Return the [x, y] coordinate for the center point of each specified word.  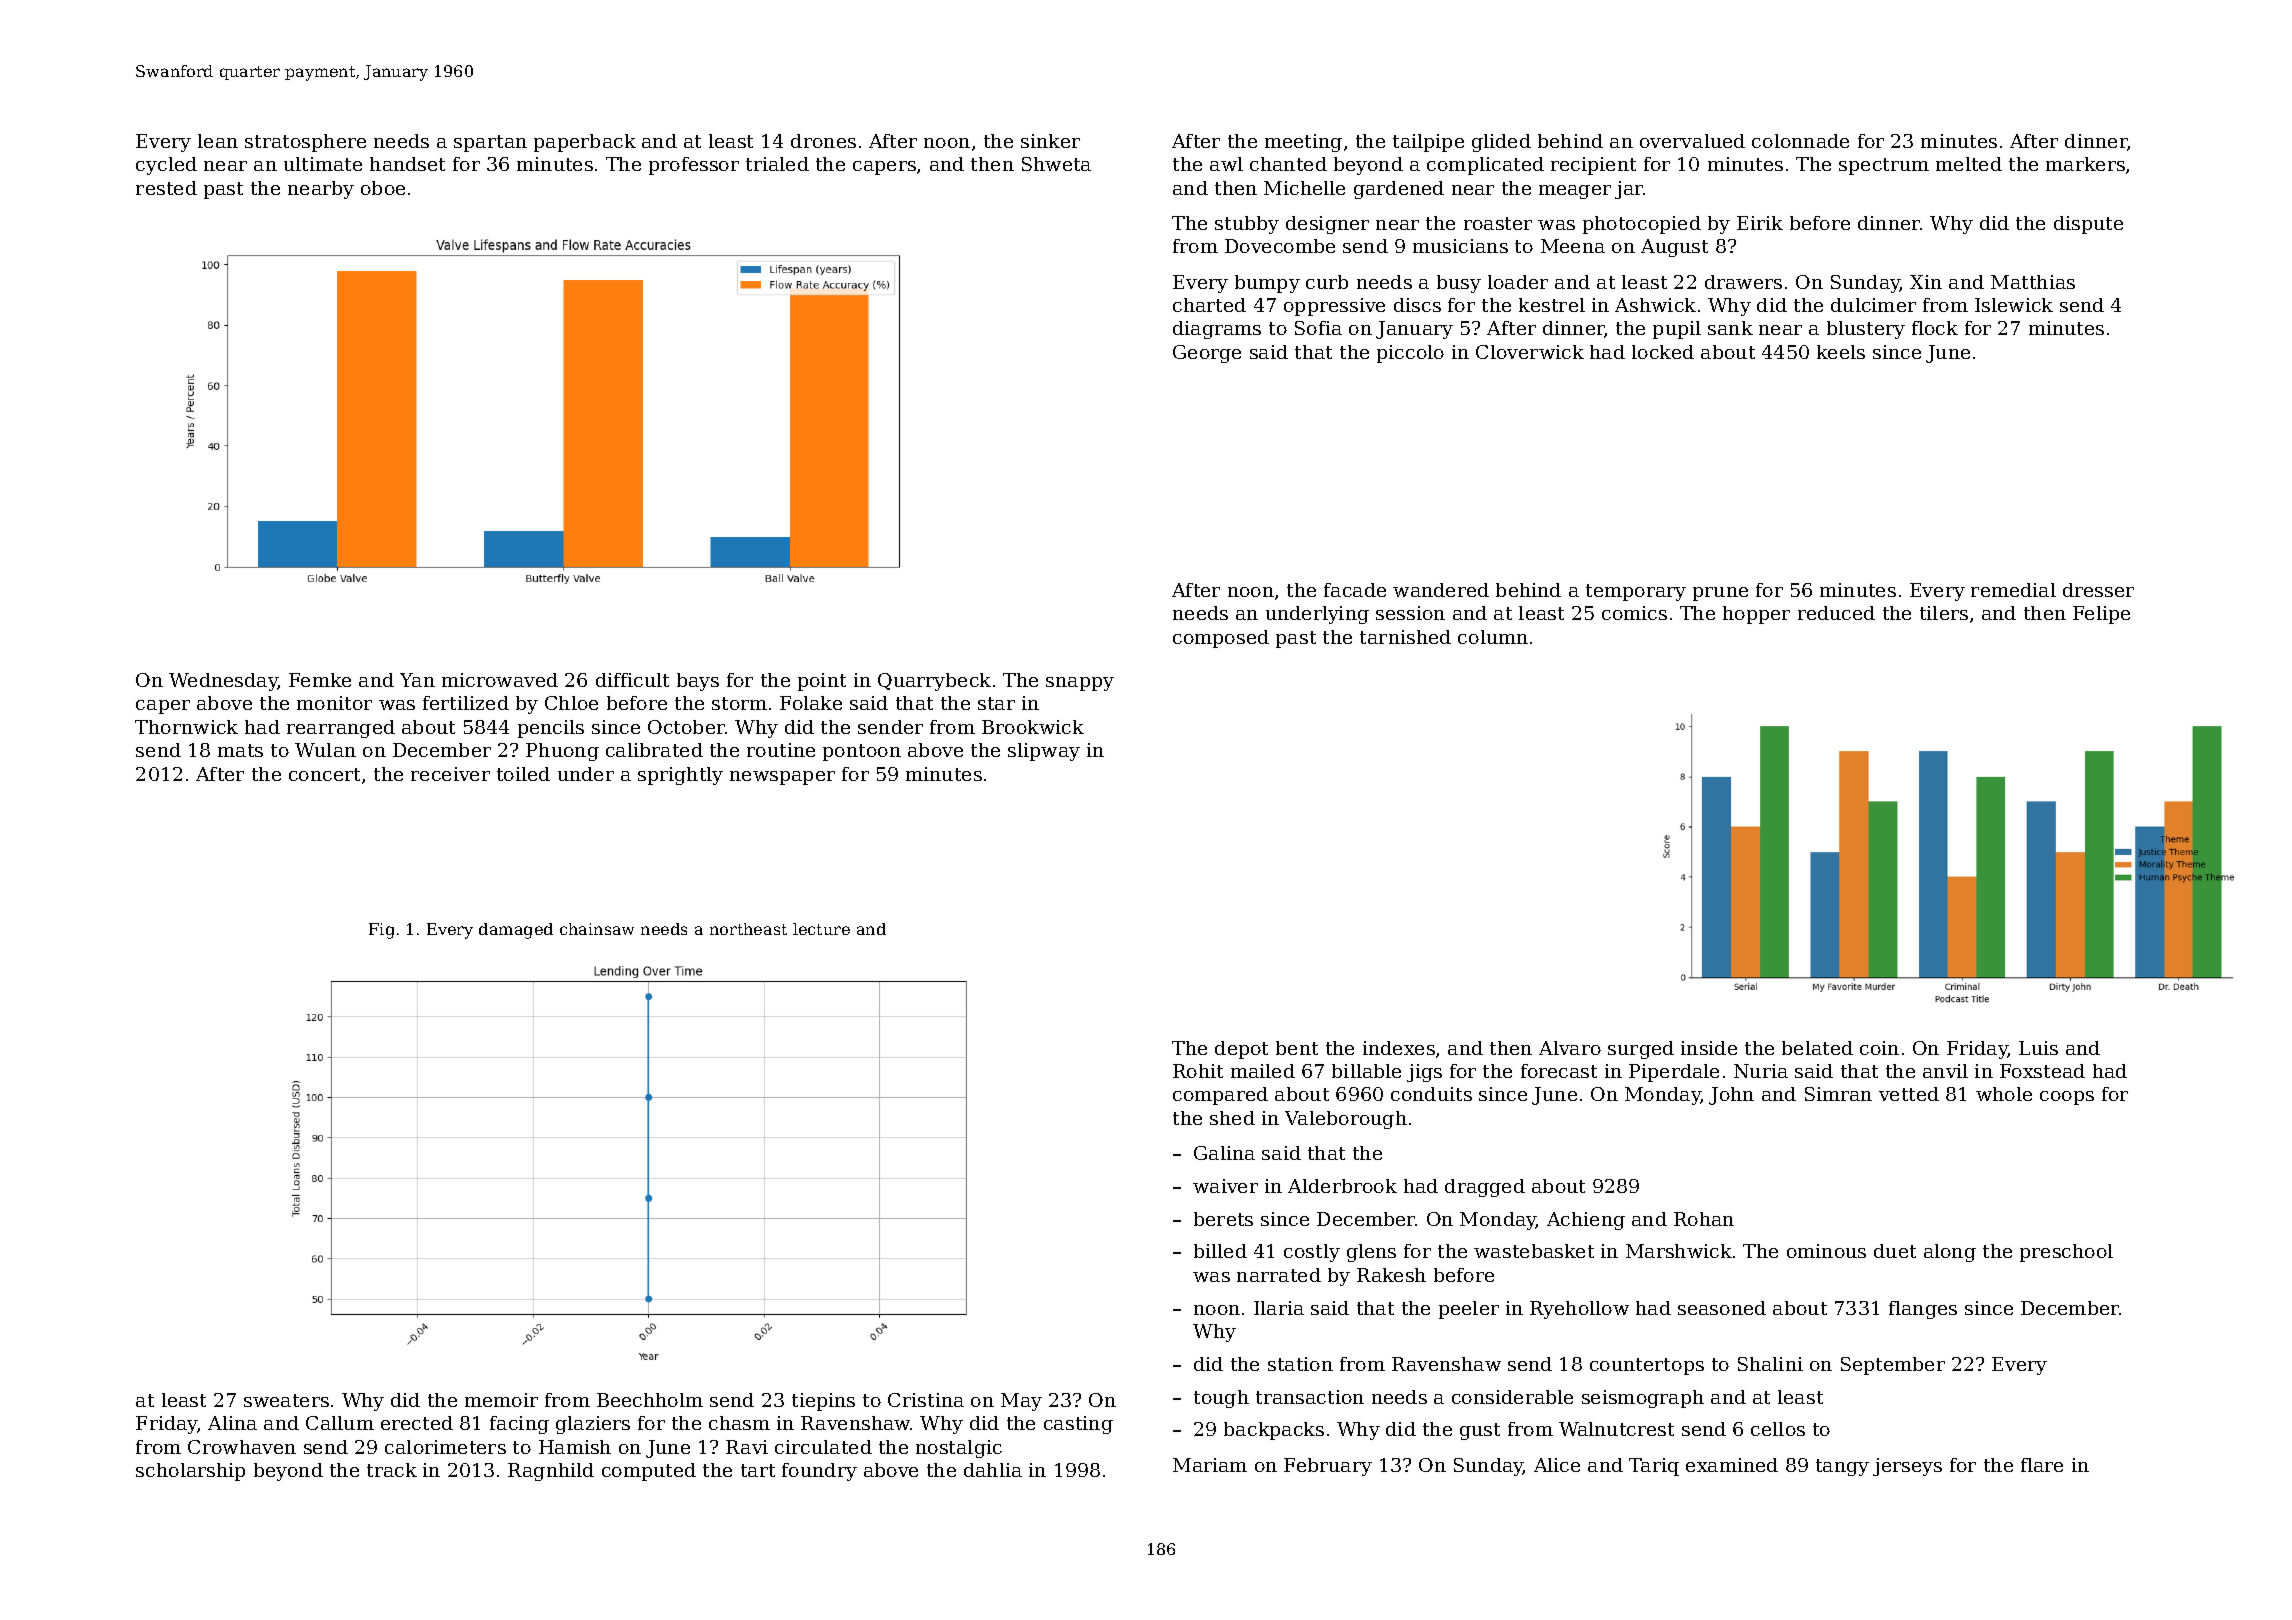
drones [823, 141]
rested [166, 188]
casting [1078, 1425]
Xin [1926, 282]
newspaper [782, 778]
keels [1841, 352]
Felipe [2101, 615]
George [1207, 354]
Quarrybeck [934, 682]
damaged [516, 931]
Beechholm [650, 1400]
